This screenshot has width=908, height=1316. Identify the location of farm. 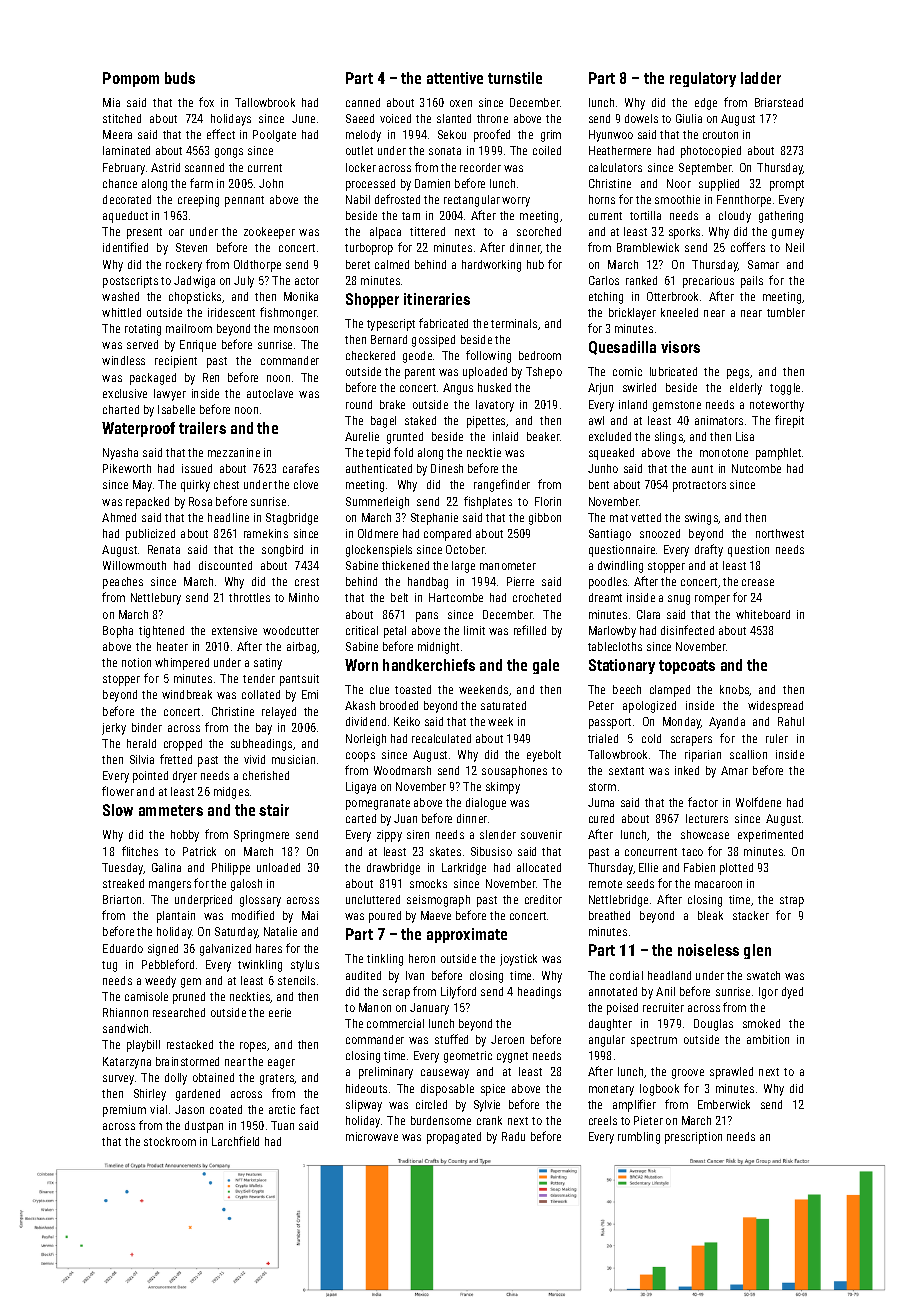
(201, 183).
